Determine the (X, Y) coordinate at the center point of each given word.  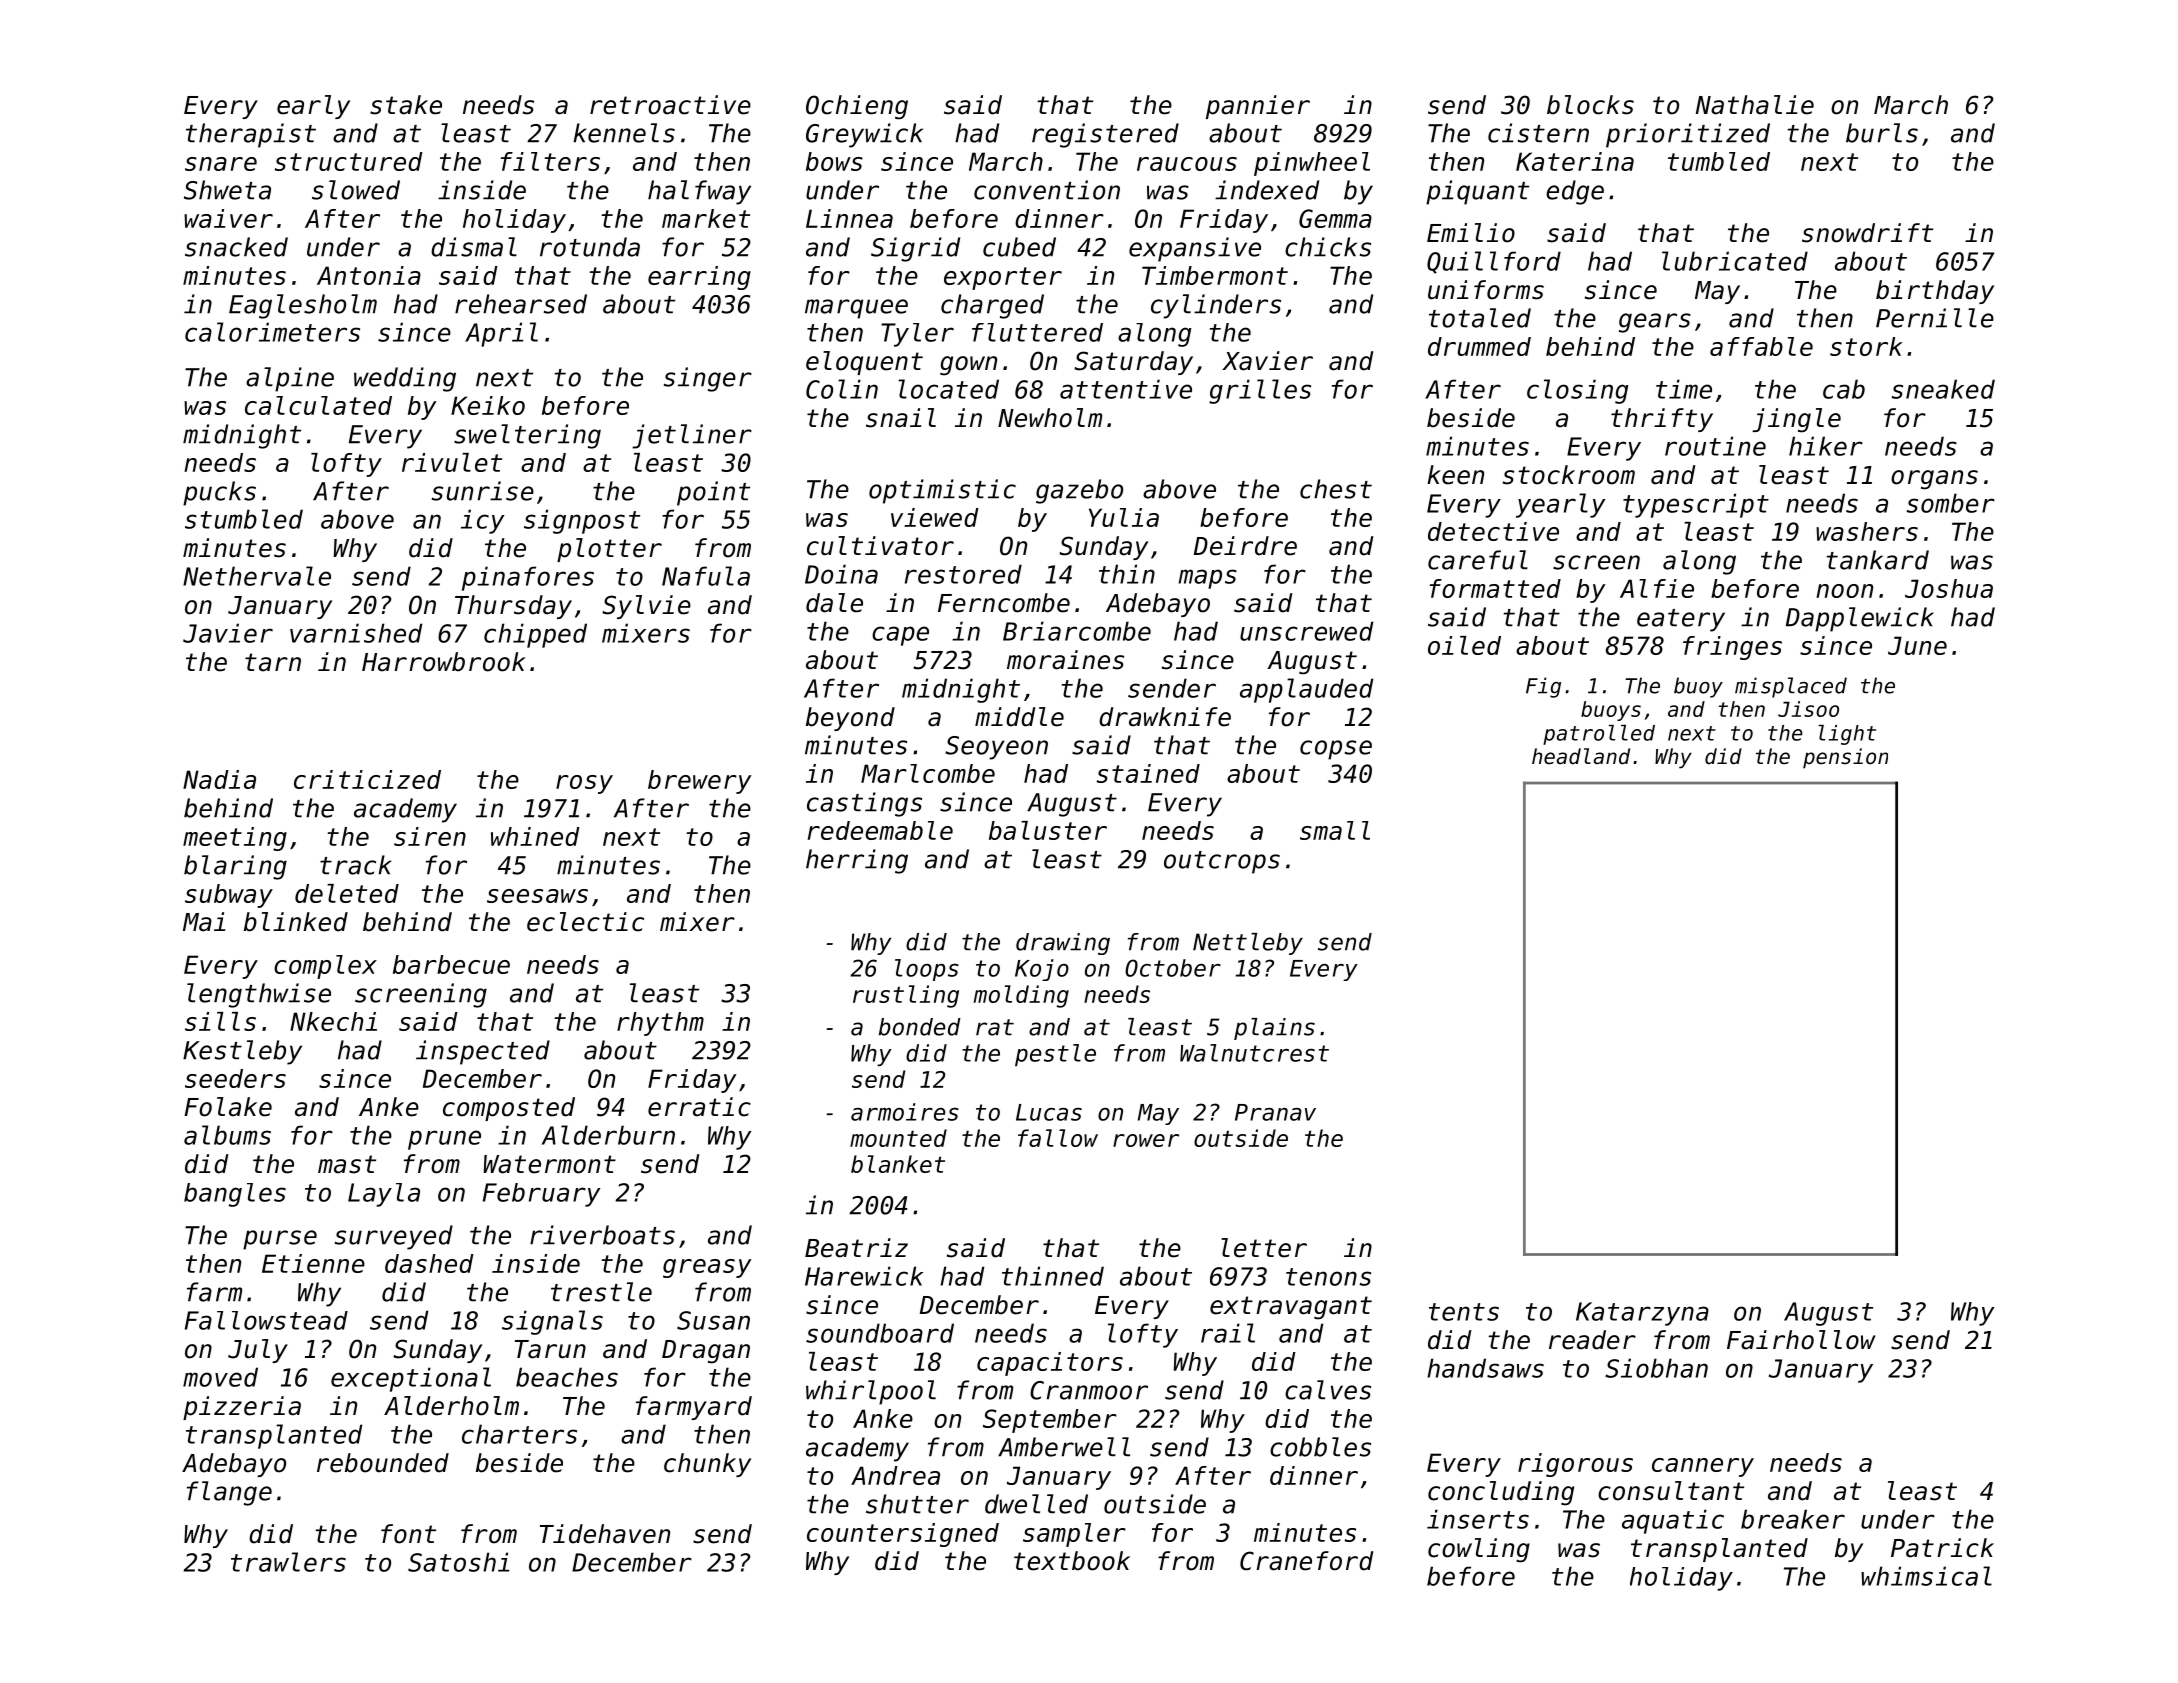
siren (430, 836)
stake (406, 105)
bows (834, 161)
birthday (1935, 292)
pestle (1055, 1055)
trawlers (288, 1562)
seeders (235, 1078)
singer (708, 379)
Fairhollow (1801, 1340)
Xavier (1267, 361)
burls (1882, 133)
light (1847, 735)
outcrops (1222, 862)
